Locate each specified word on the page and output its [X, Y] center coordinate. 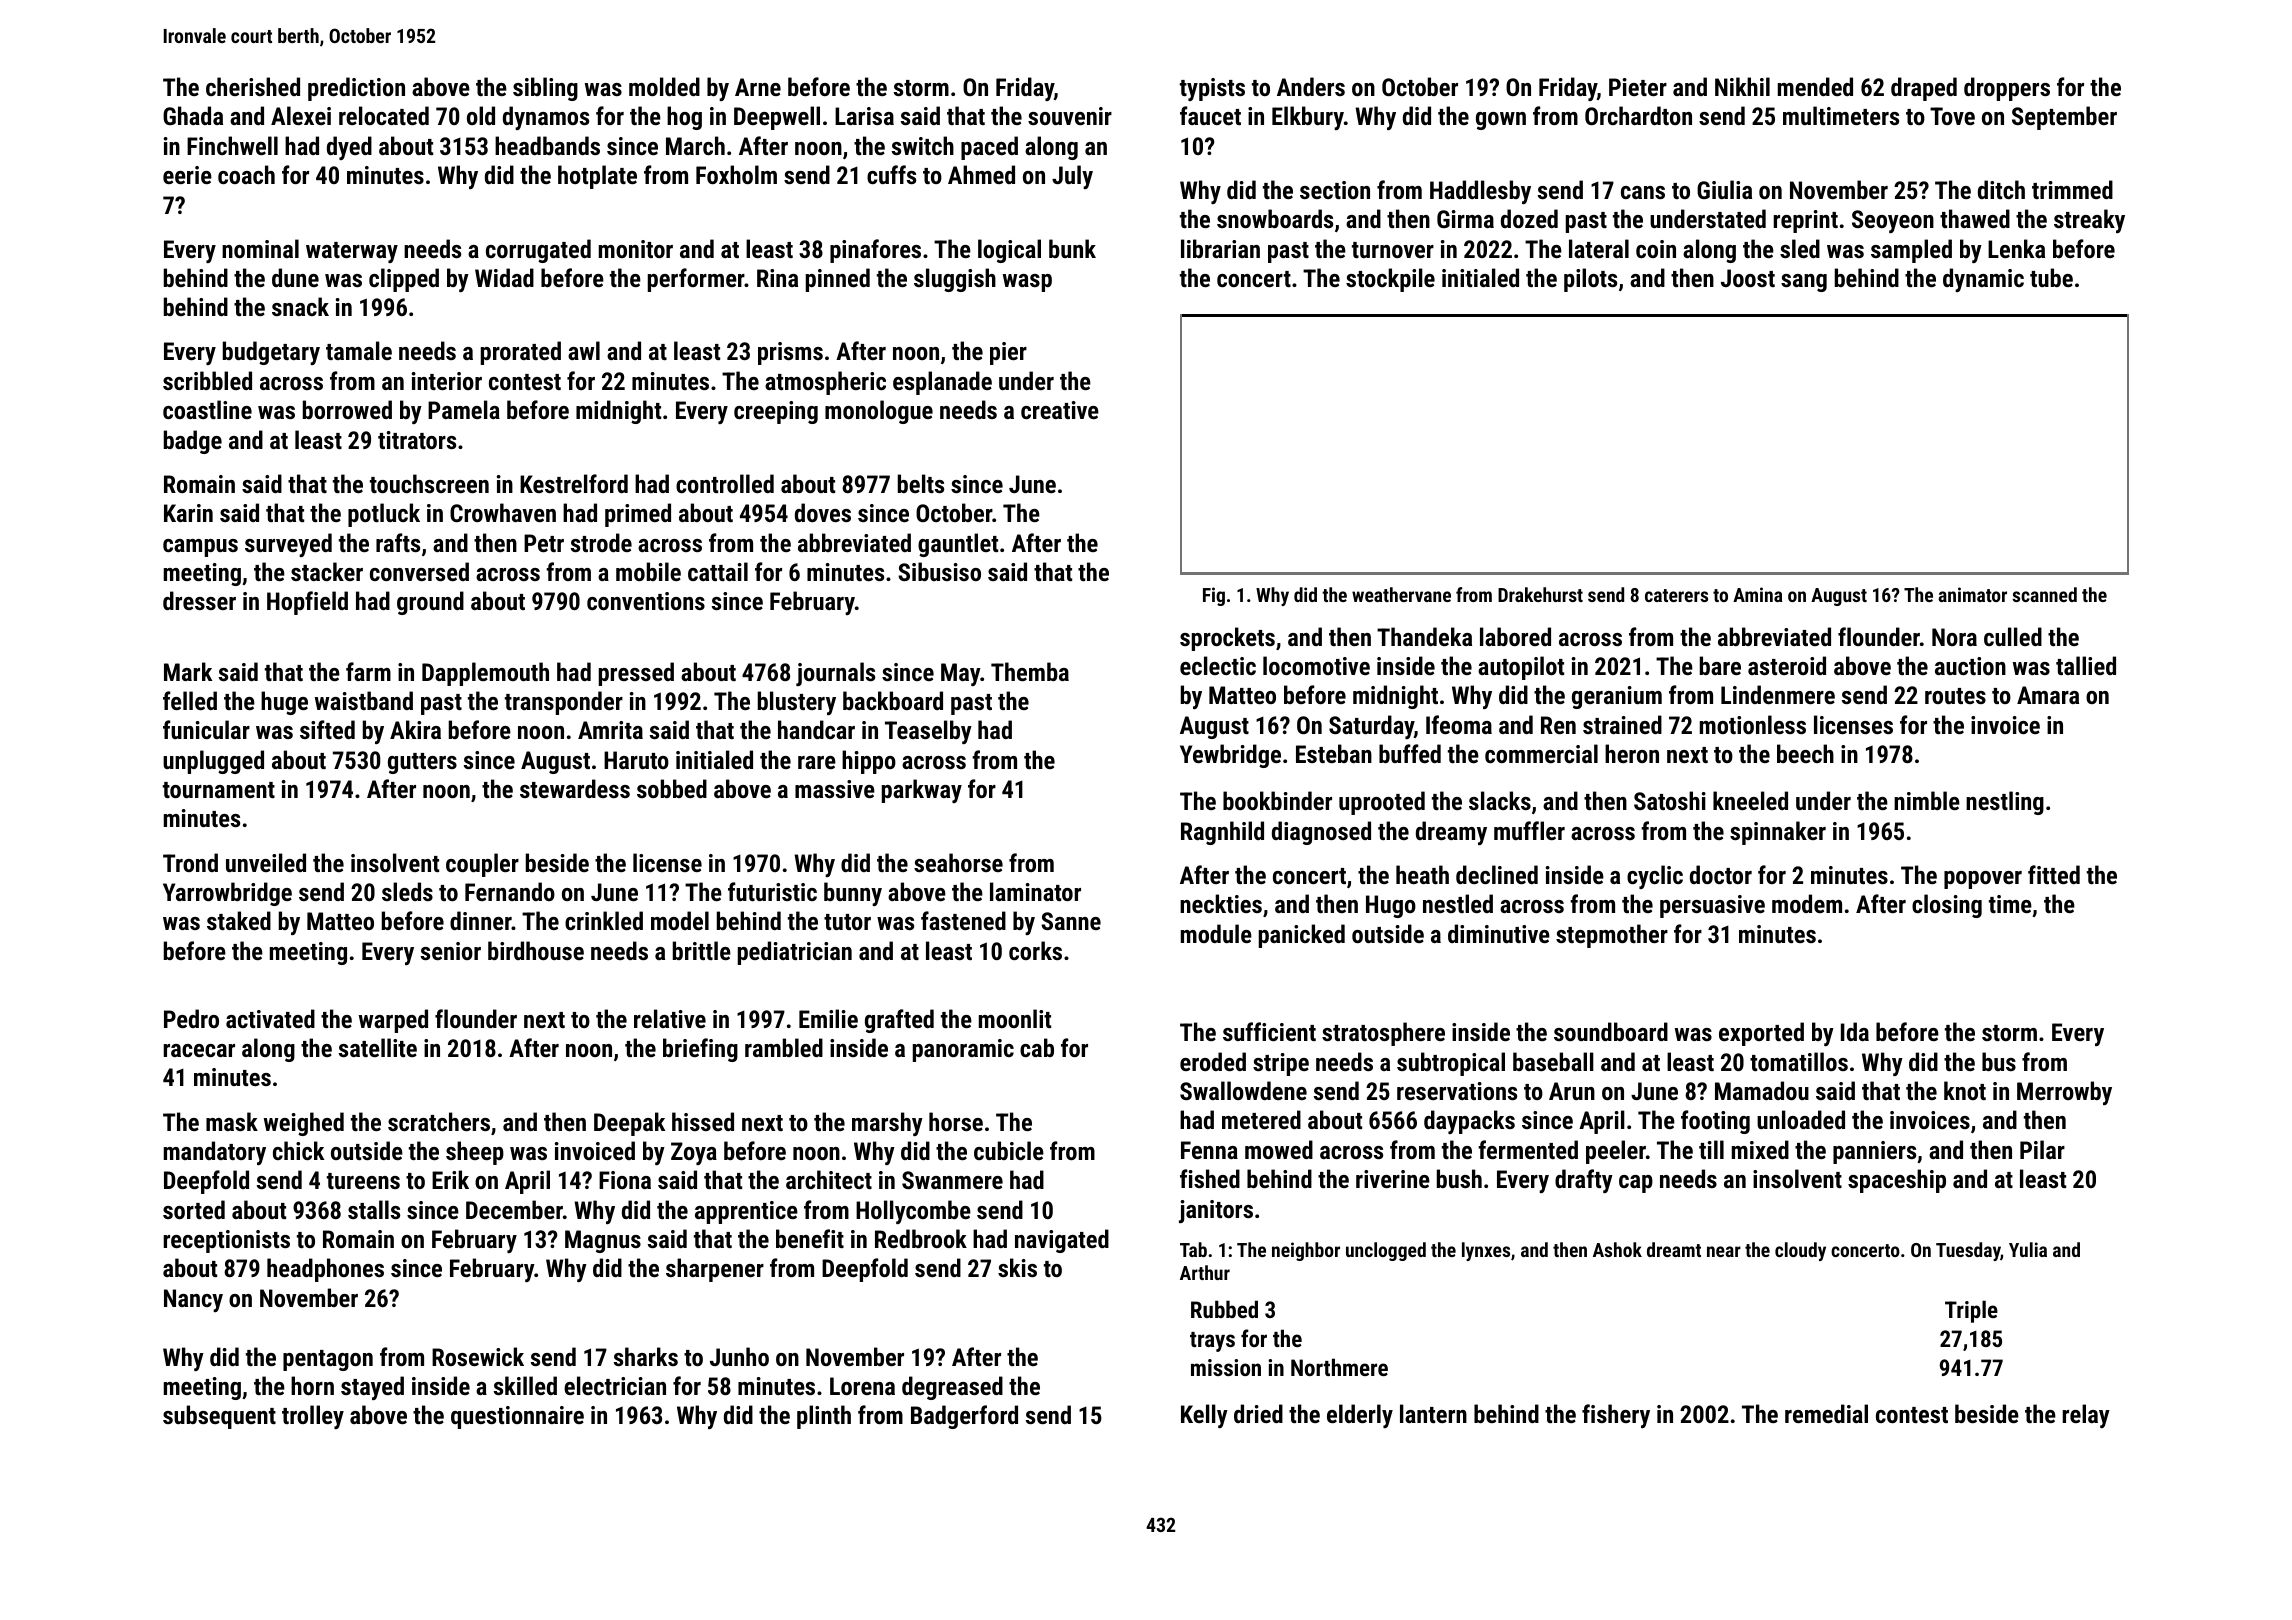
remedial [1826, 1413]
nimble [1927, 800]
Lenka [2016, 248]
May [960, 674]
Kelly [1204, 1416]
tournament [219, 790]
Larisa [864, 116]
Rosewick [478, 1356]
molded [664, 86]
